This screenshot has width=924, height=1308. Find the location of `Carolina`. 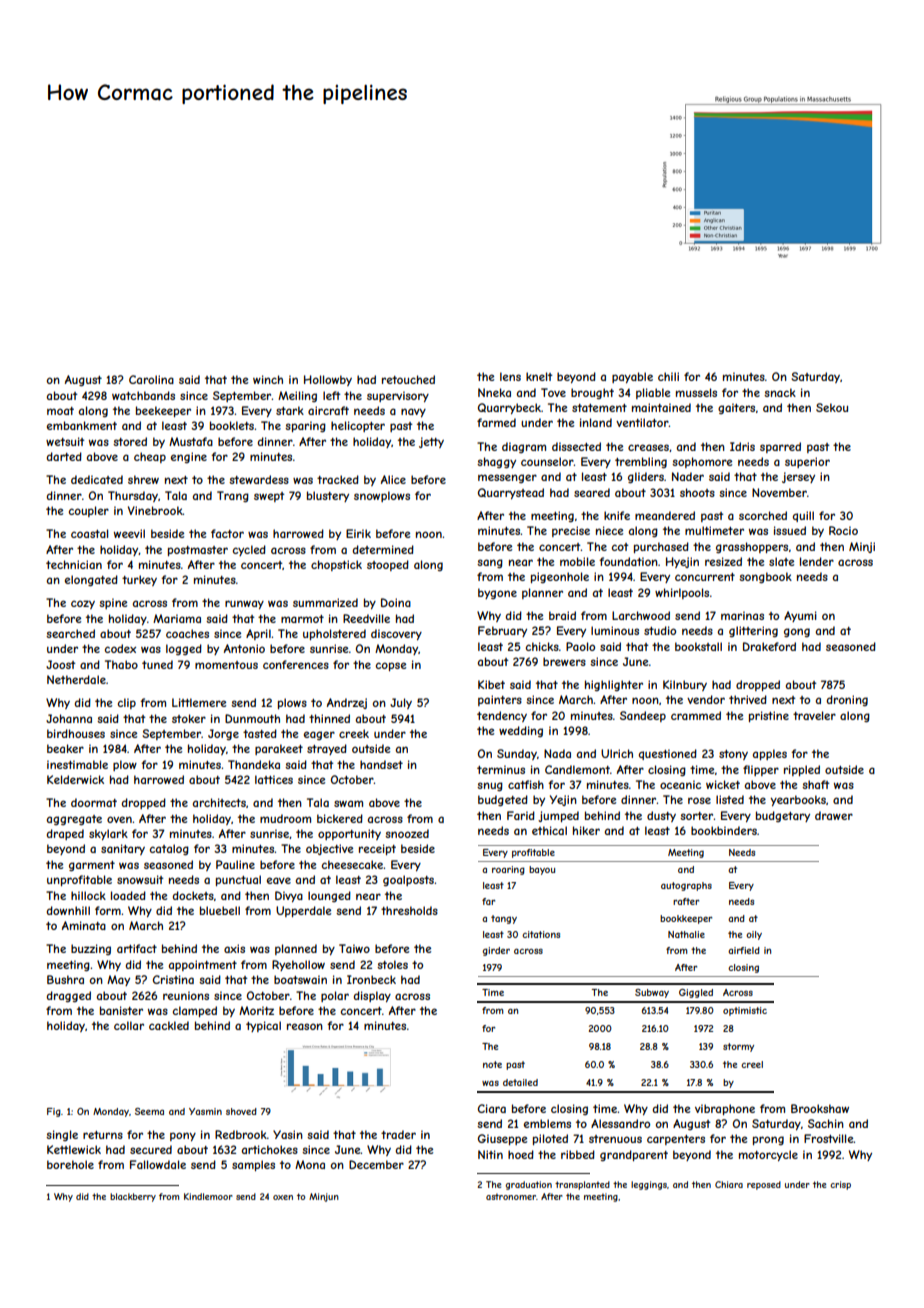

Carolina is located at coordinates (151, 379).
